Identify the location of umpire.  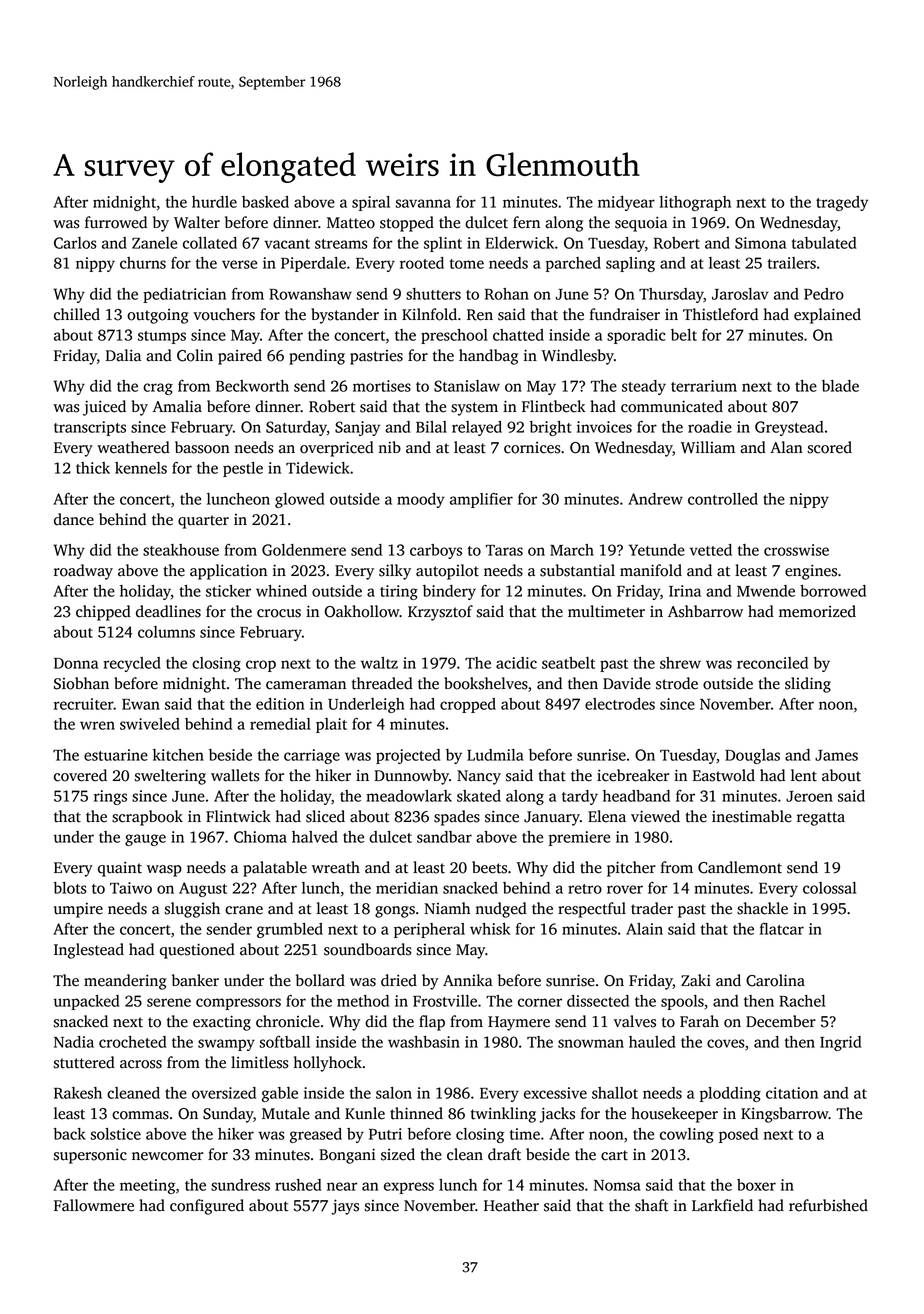
(78, 910).
